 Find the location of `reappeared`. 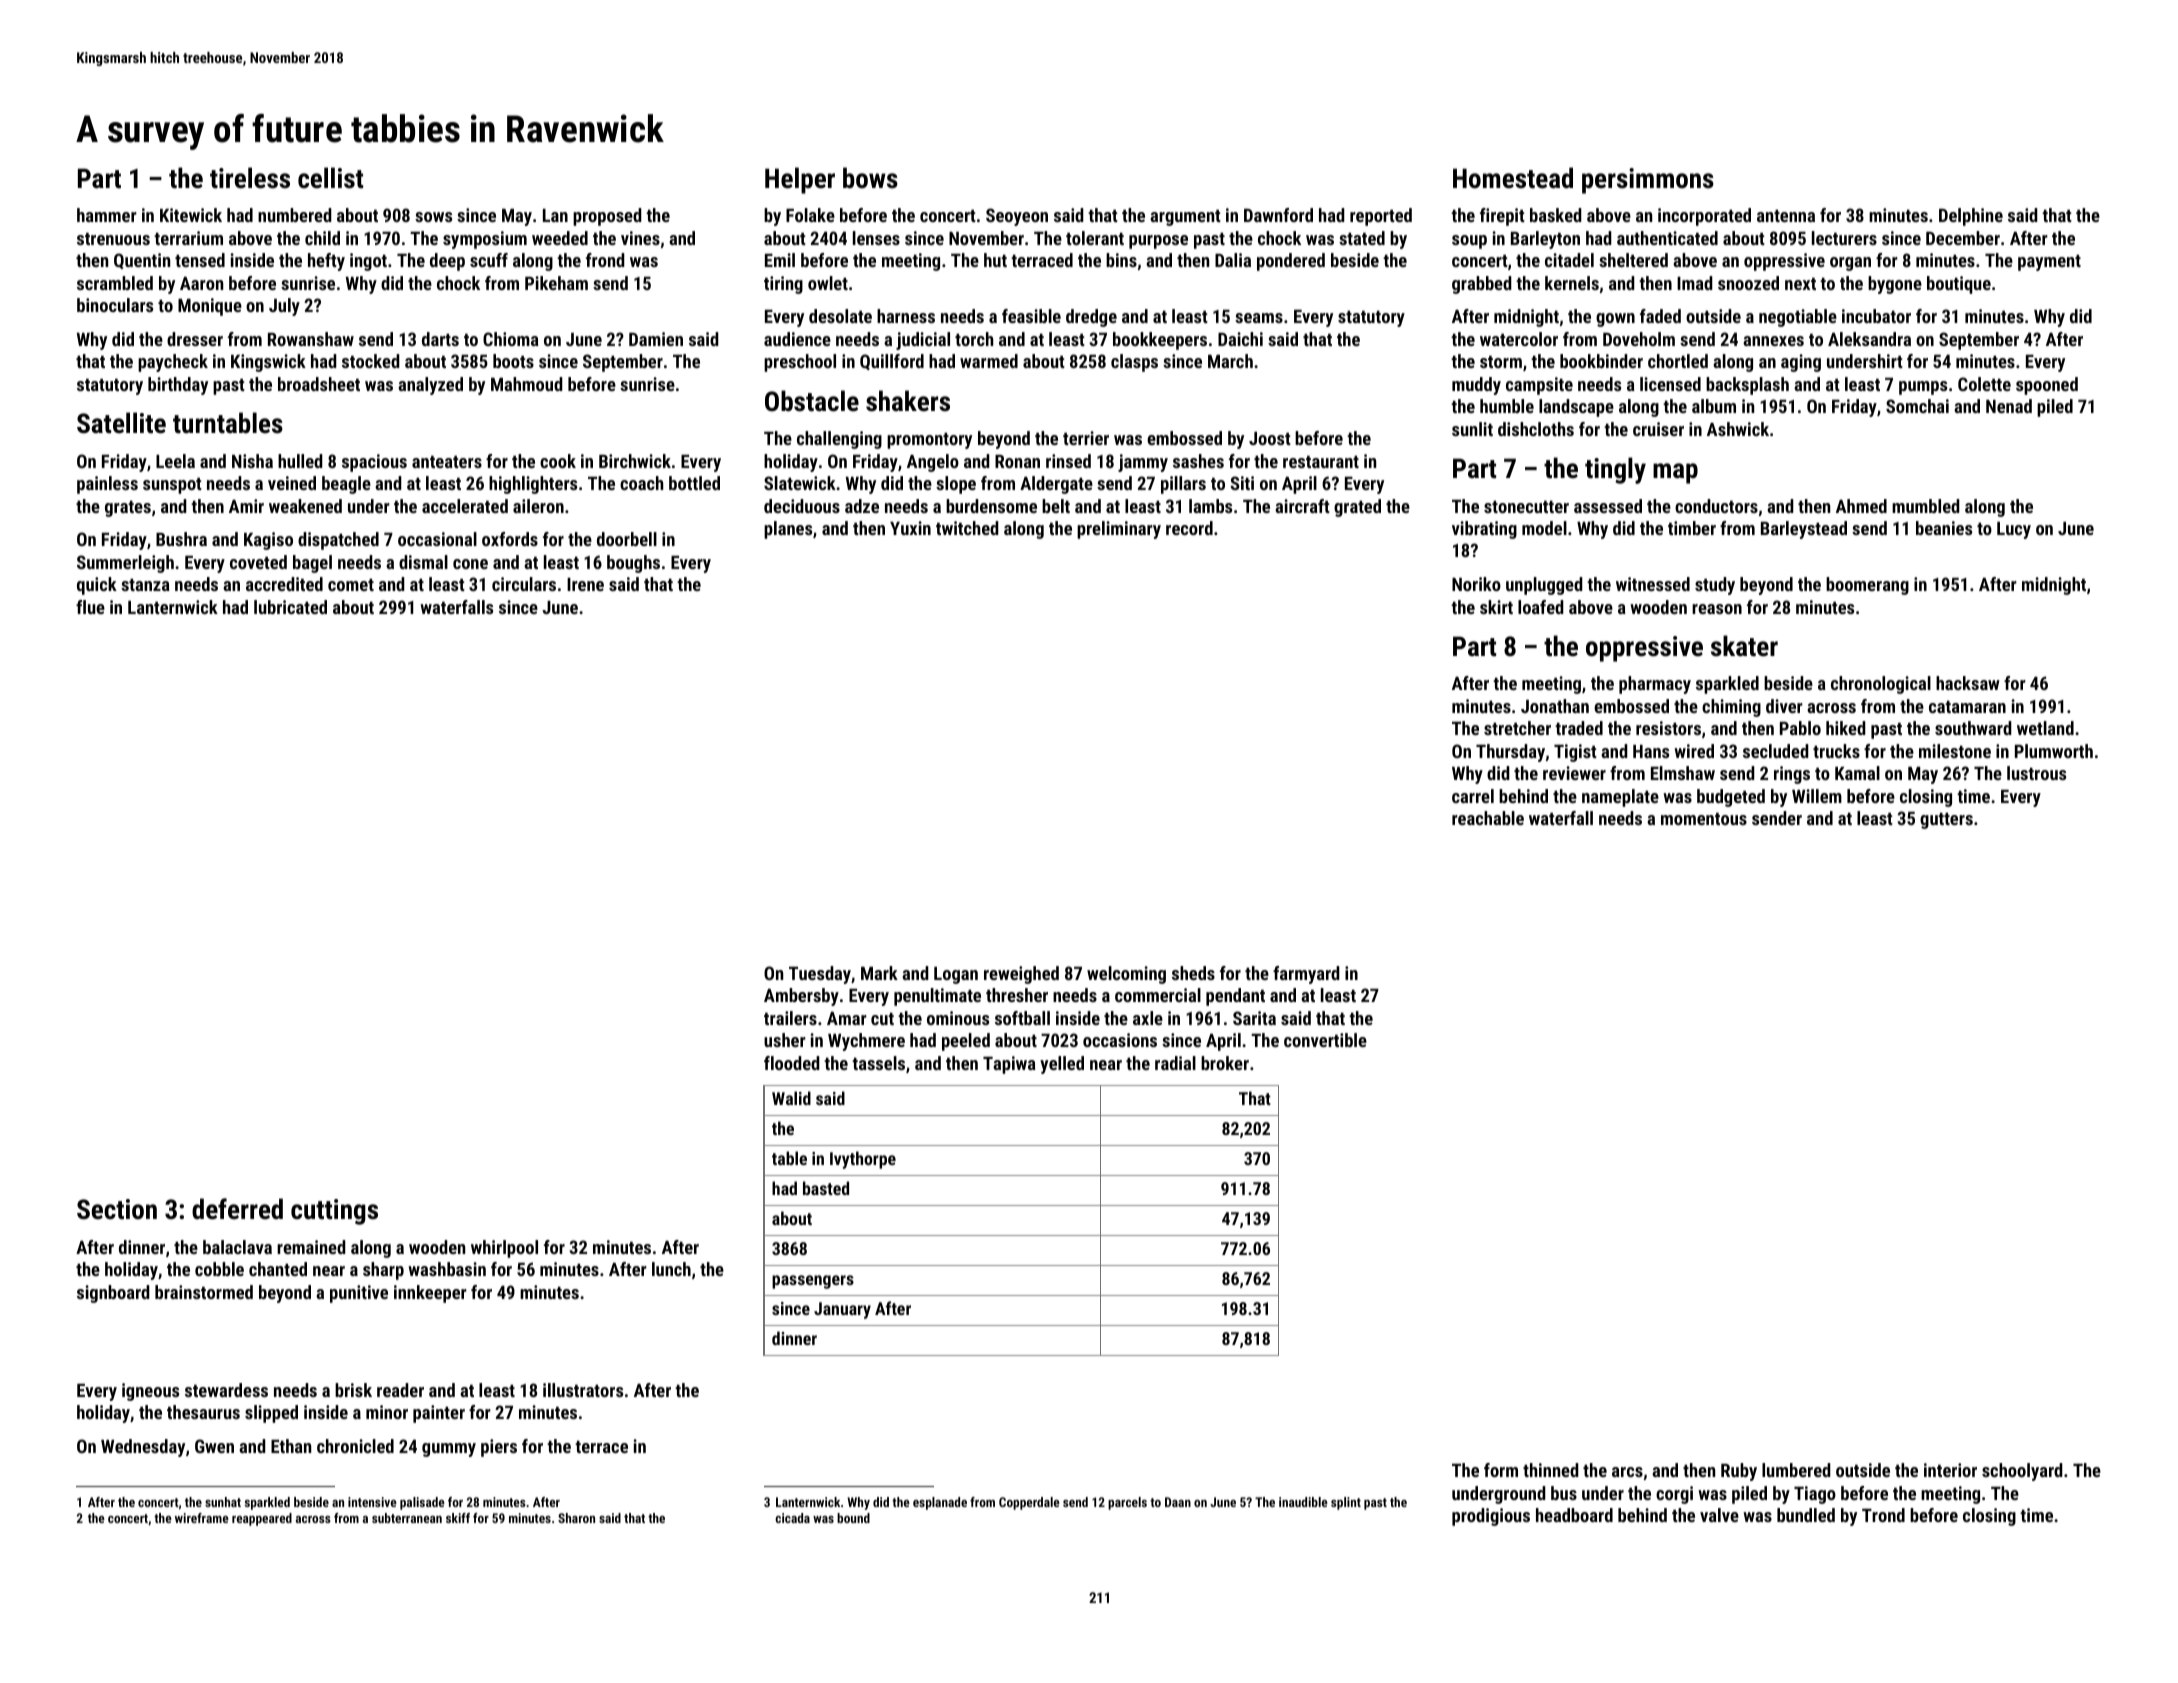

reappeared is located at coordinates (262, 1519).
